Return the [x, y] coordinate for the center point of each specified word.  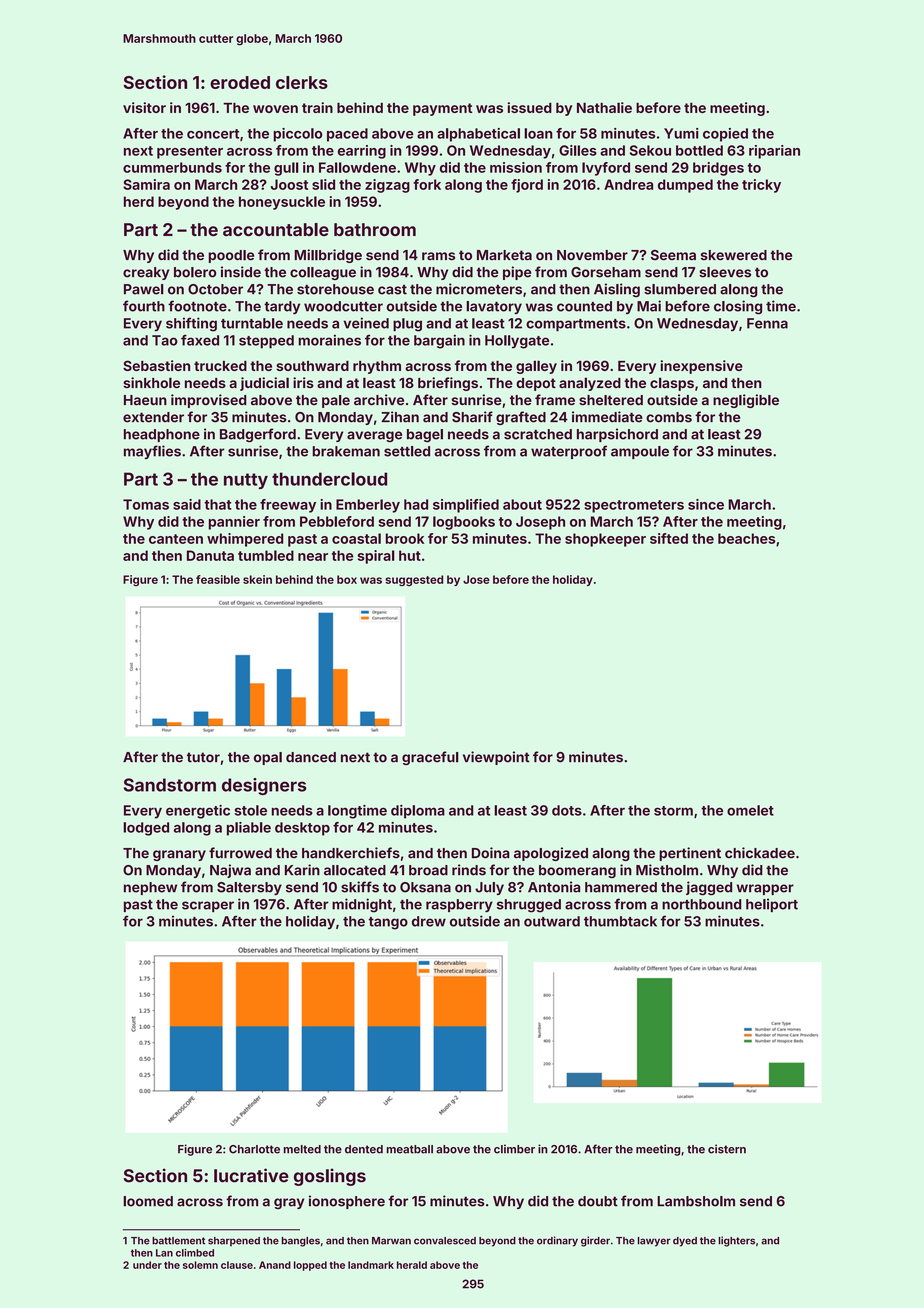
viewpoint [496, 758]
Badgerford [258, 435]
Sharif [472, 417]
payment [442, 109]
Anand [275, 1265]
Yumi [681, 133]
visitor [144, 107]
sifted [669, 538]
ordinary [557, 1241]
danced [311, 757]
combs [669, 417]
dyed [685, 1242]
